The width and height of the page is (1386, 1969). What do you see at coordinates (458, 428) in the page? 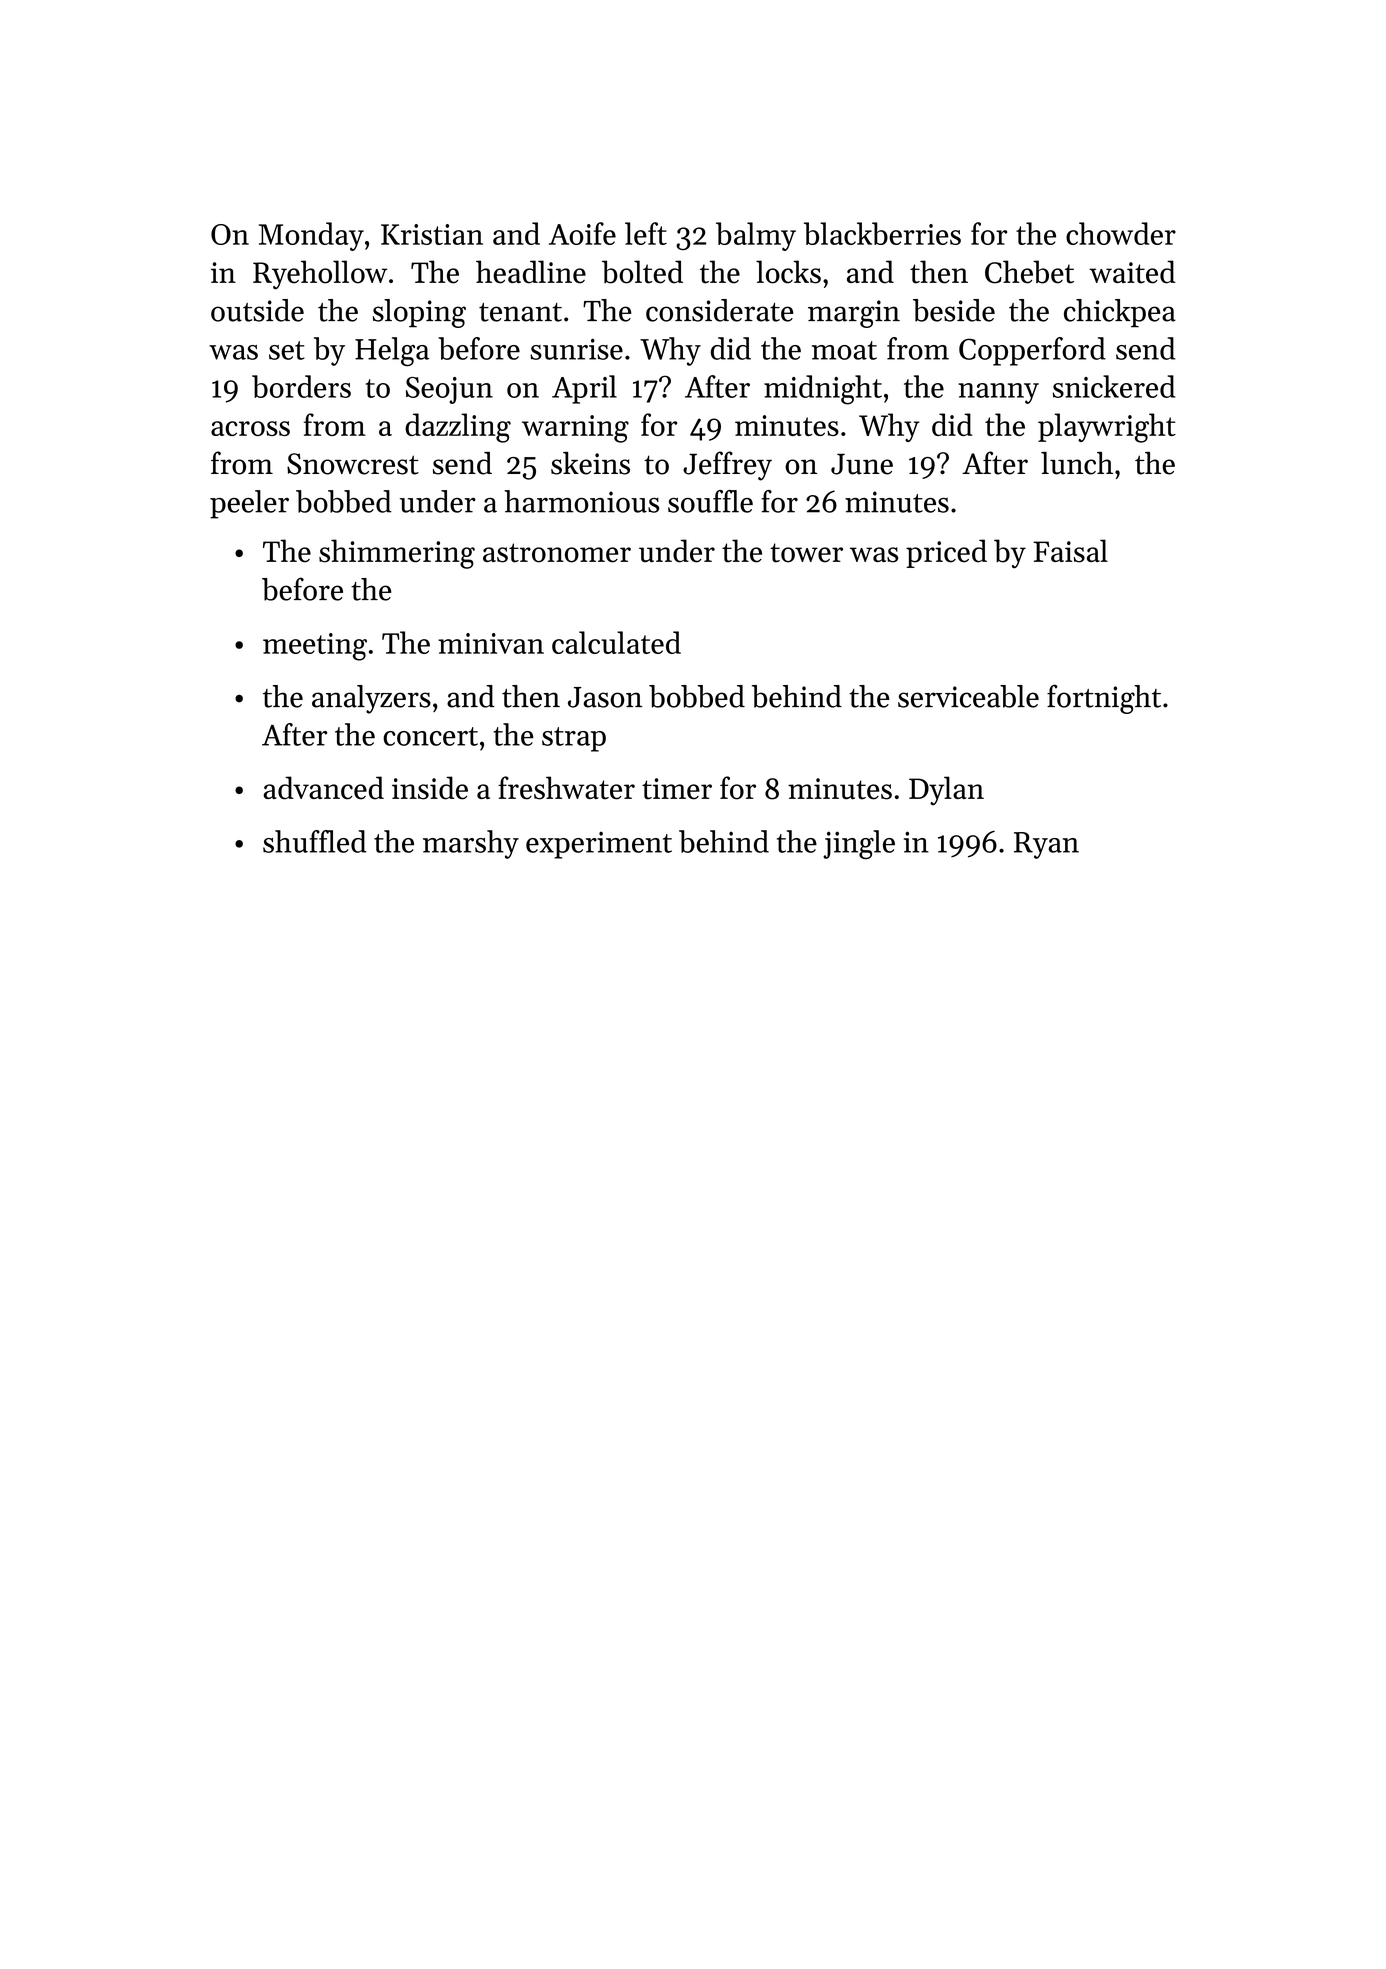
I see `dazzling` at bounding box center [458, 428].
